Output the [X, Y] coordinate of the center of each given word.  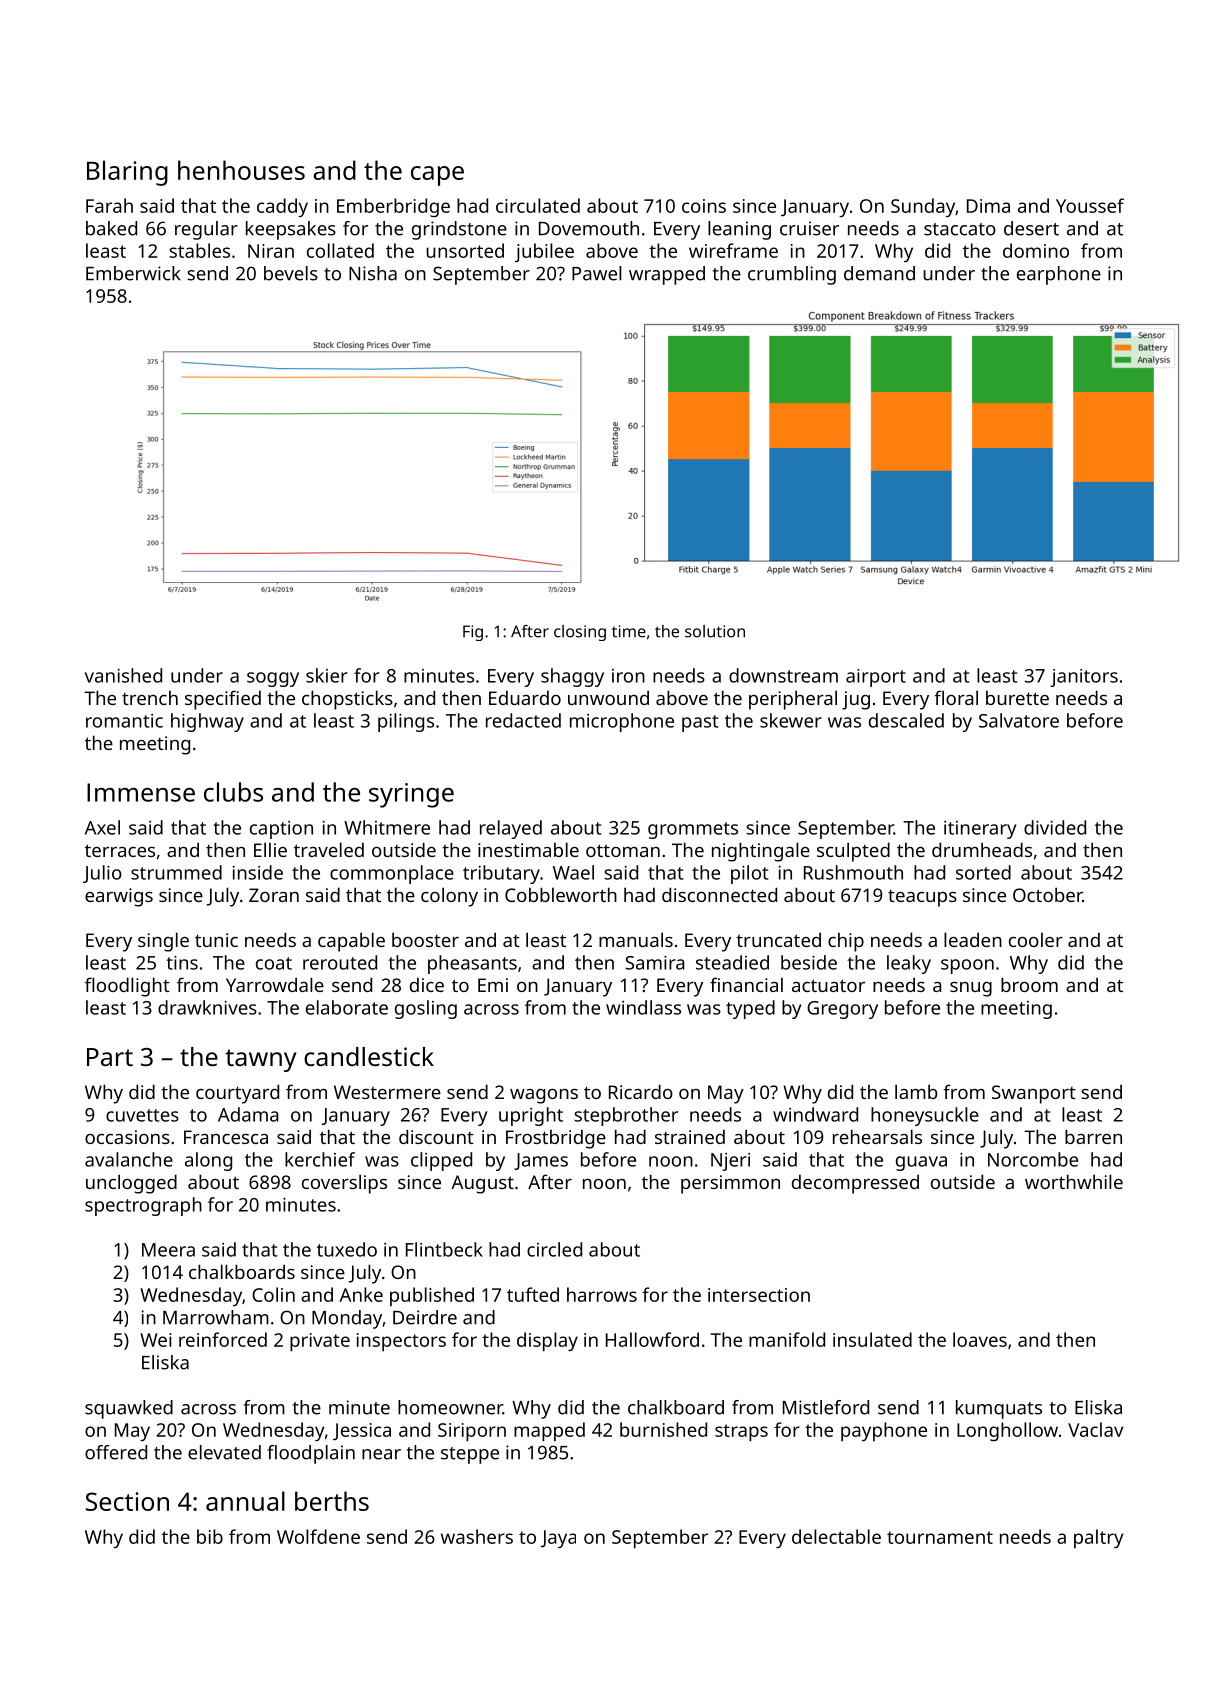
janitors [1084, 678]
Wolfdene [318, 1536]
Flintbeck [444, 1249]
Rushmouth [853, 872]
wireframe [733, 250]
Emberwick [133, 273]
